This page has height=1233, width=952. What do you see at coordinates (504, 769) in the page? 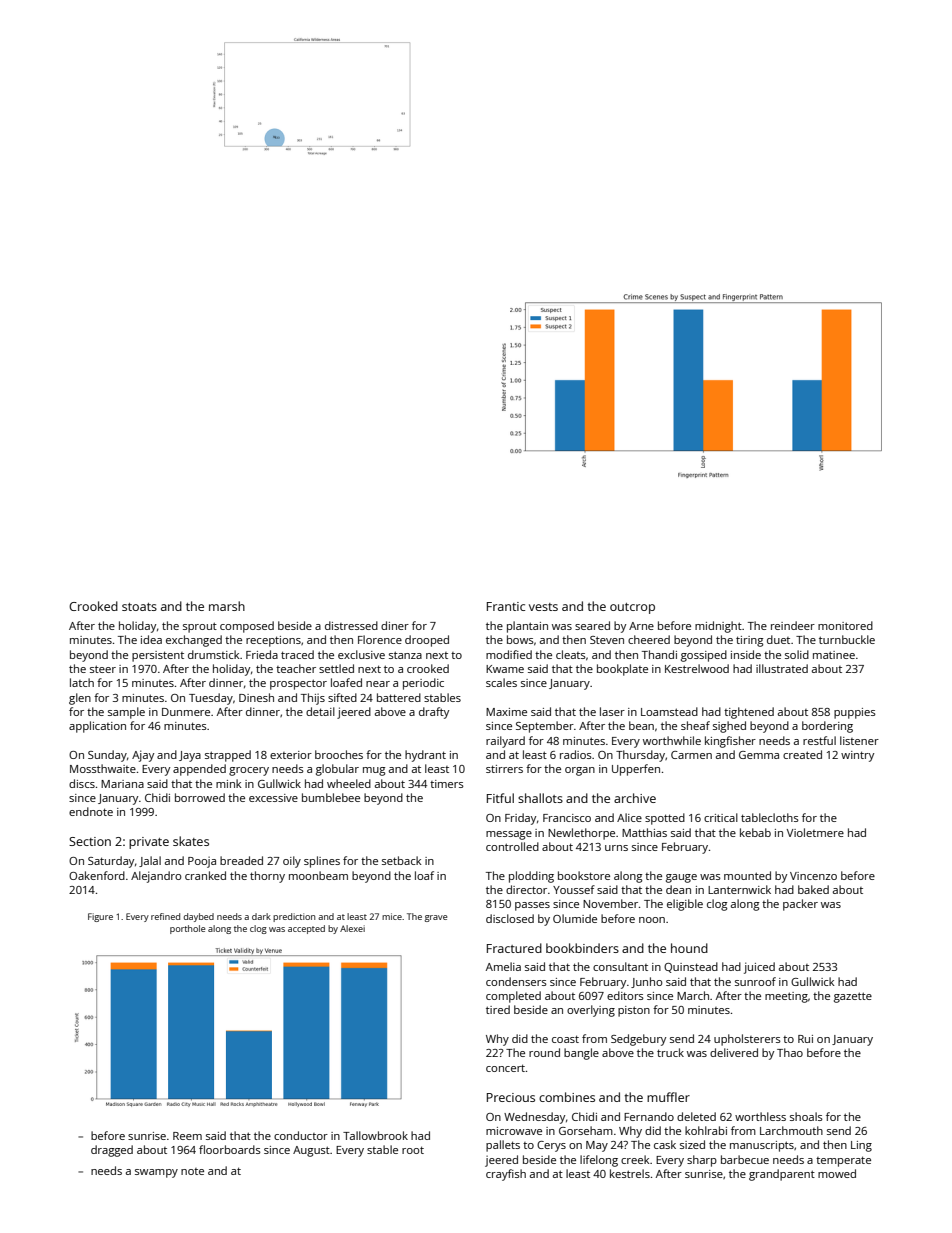
I see `stirrers` at bounding box center [504, 769].
